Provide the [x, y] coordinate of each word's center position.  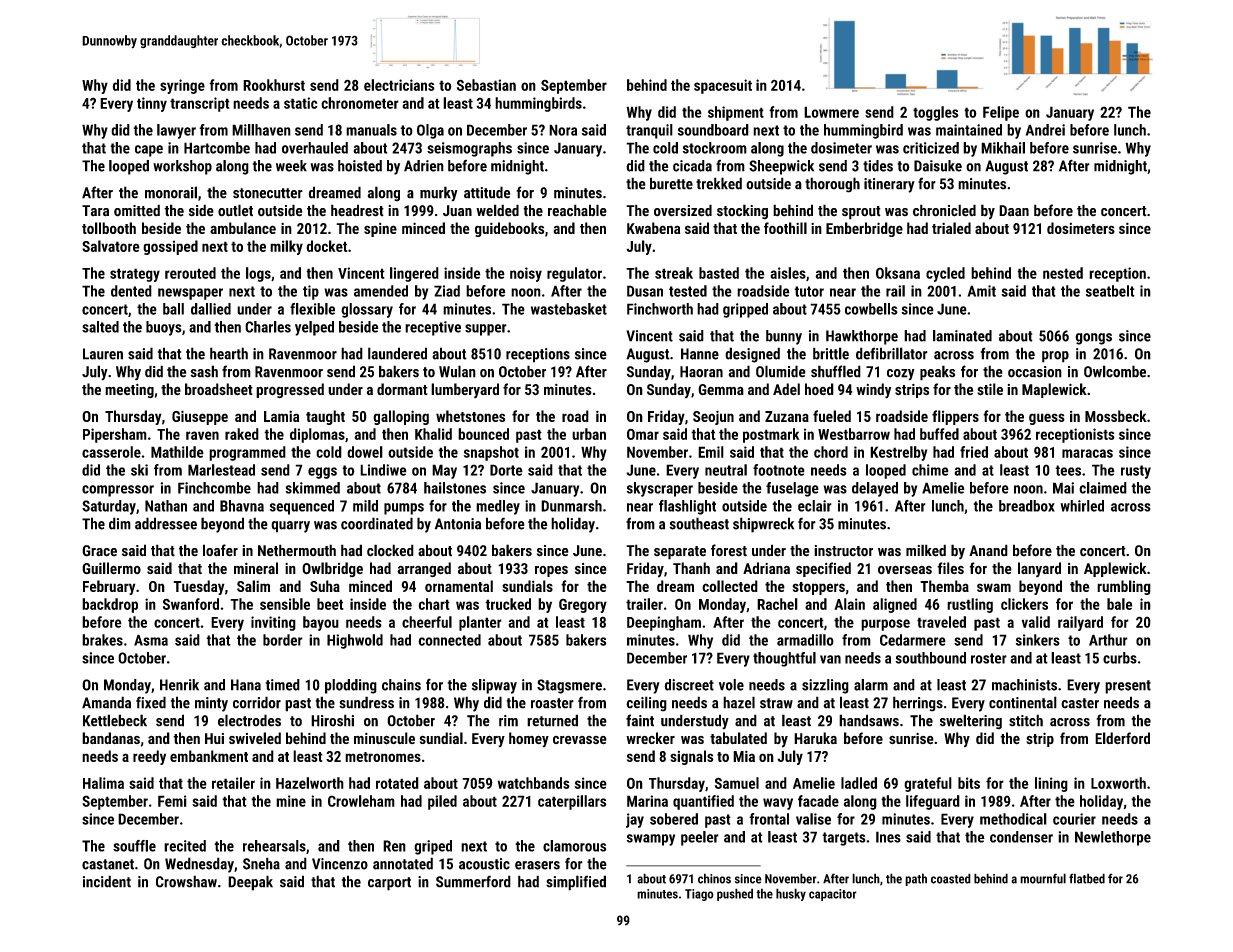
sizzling [825, 686]
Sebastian [486, 85]
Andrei [1045, 130]
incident [107, 881]
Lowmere [831, 112]
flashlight [687, 507]
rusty [1136, 472]
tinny [152, 104]
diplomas [317, 435]
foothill [785, 228]
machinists [1024, 685]
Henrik [179, 685]
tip [311, 292]
